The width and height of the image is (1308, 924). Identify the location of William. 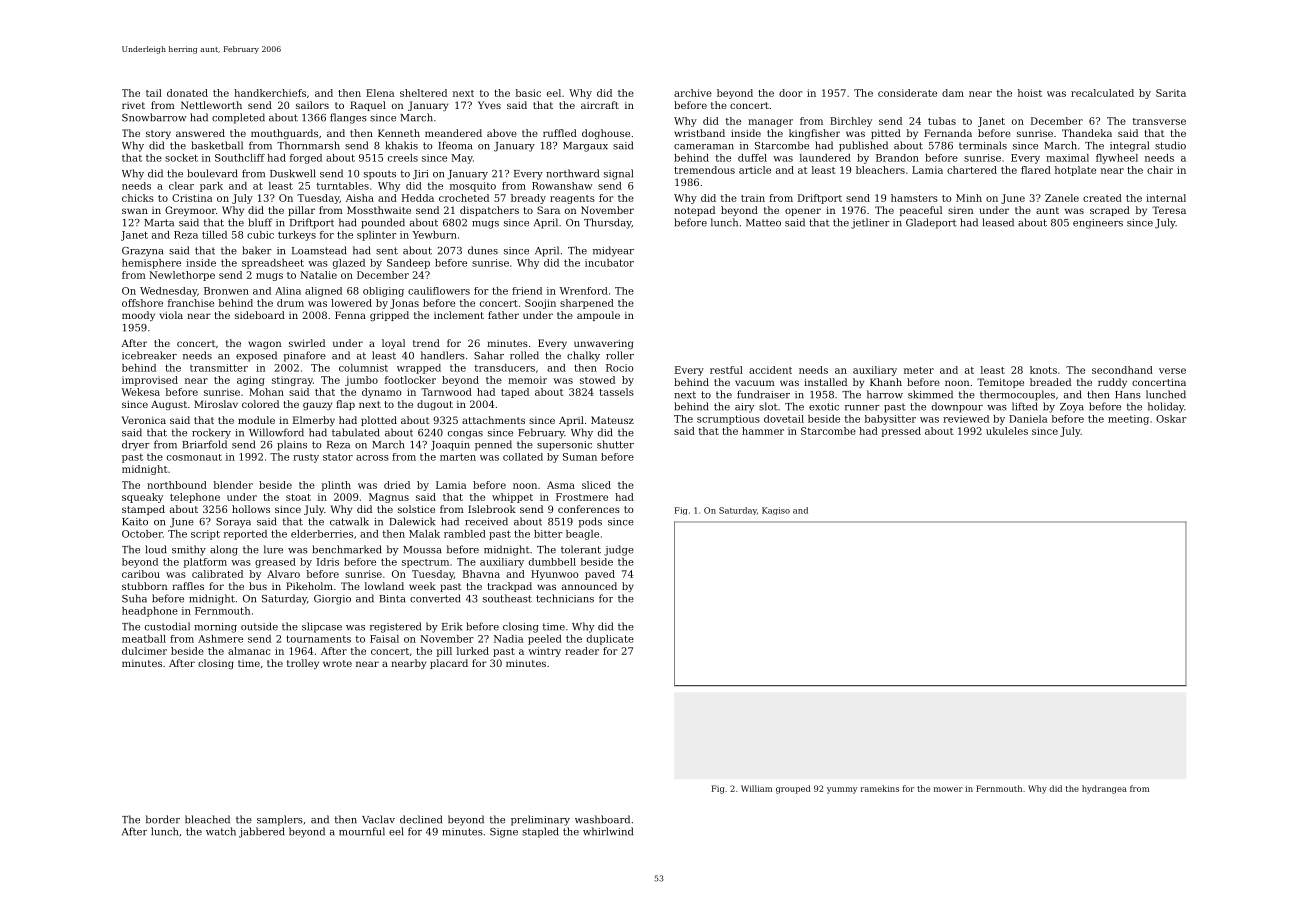
(756, 788).
